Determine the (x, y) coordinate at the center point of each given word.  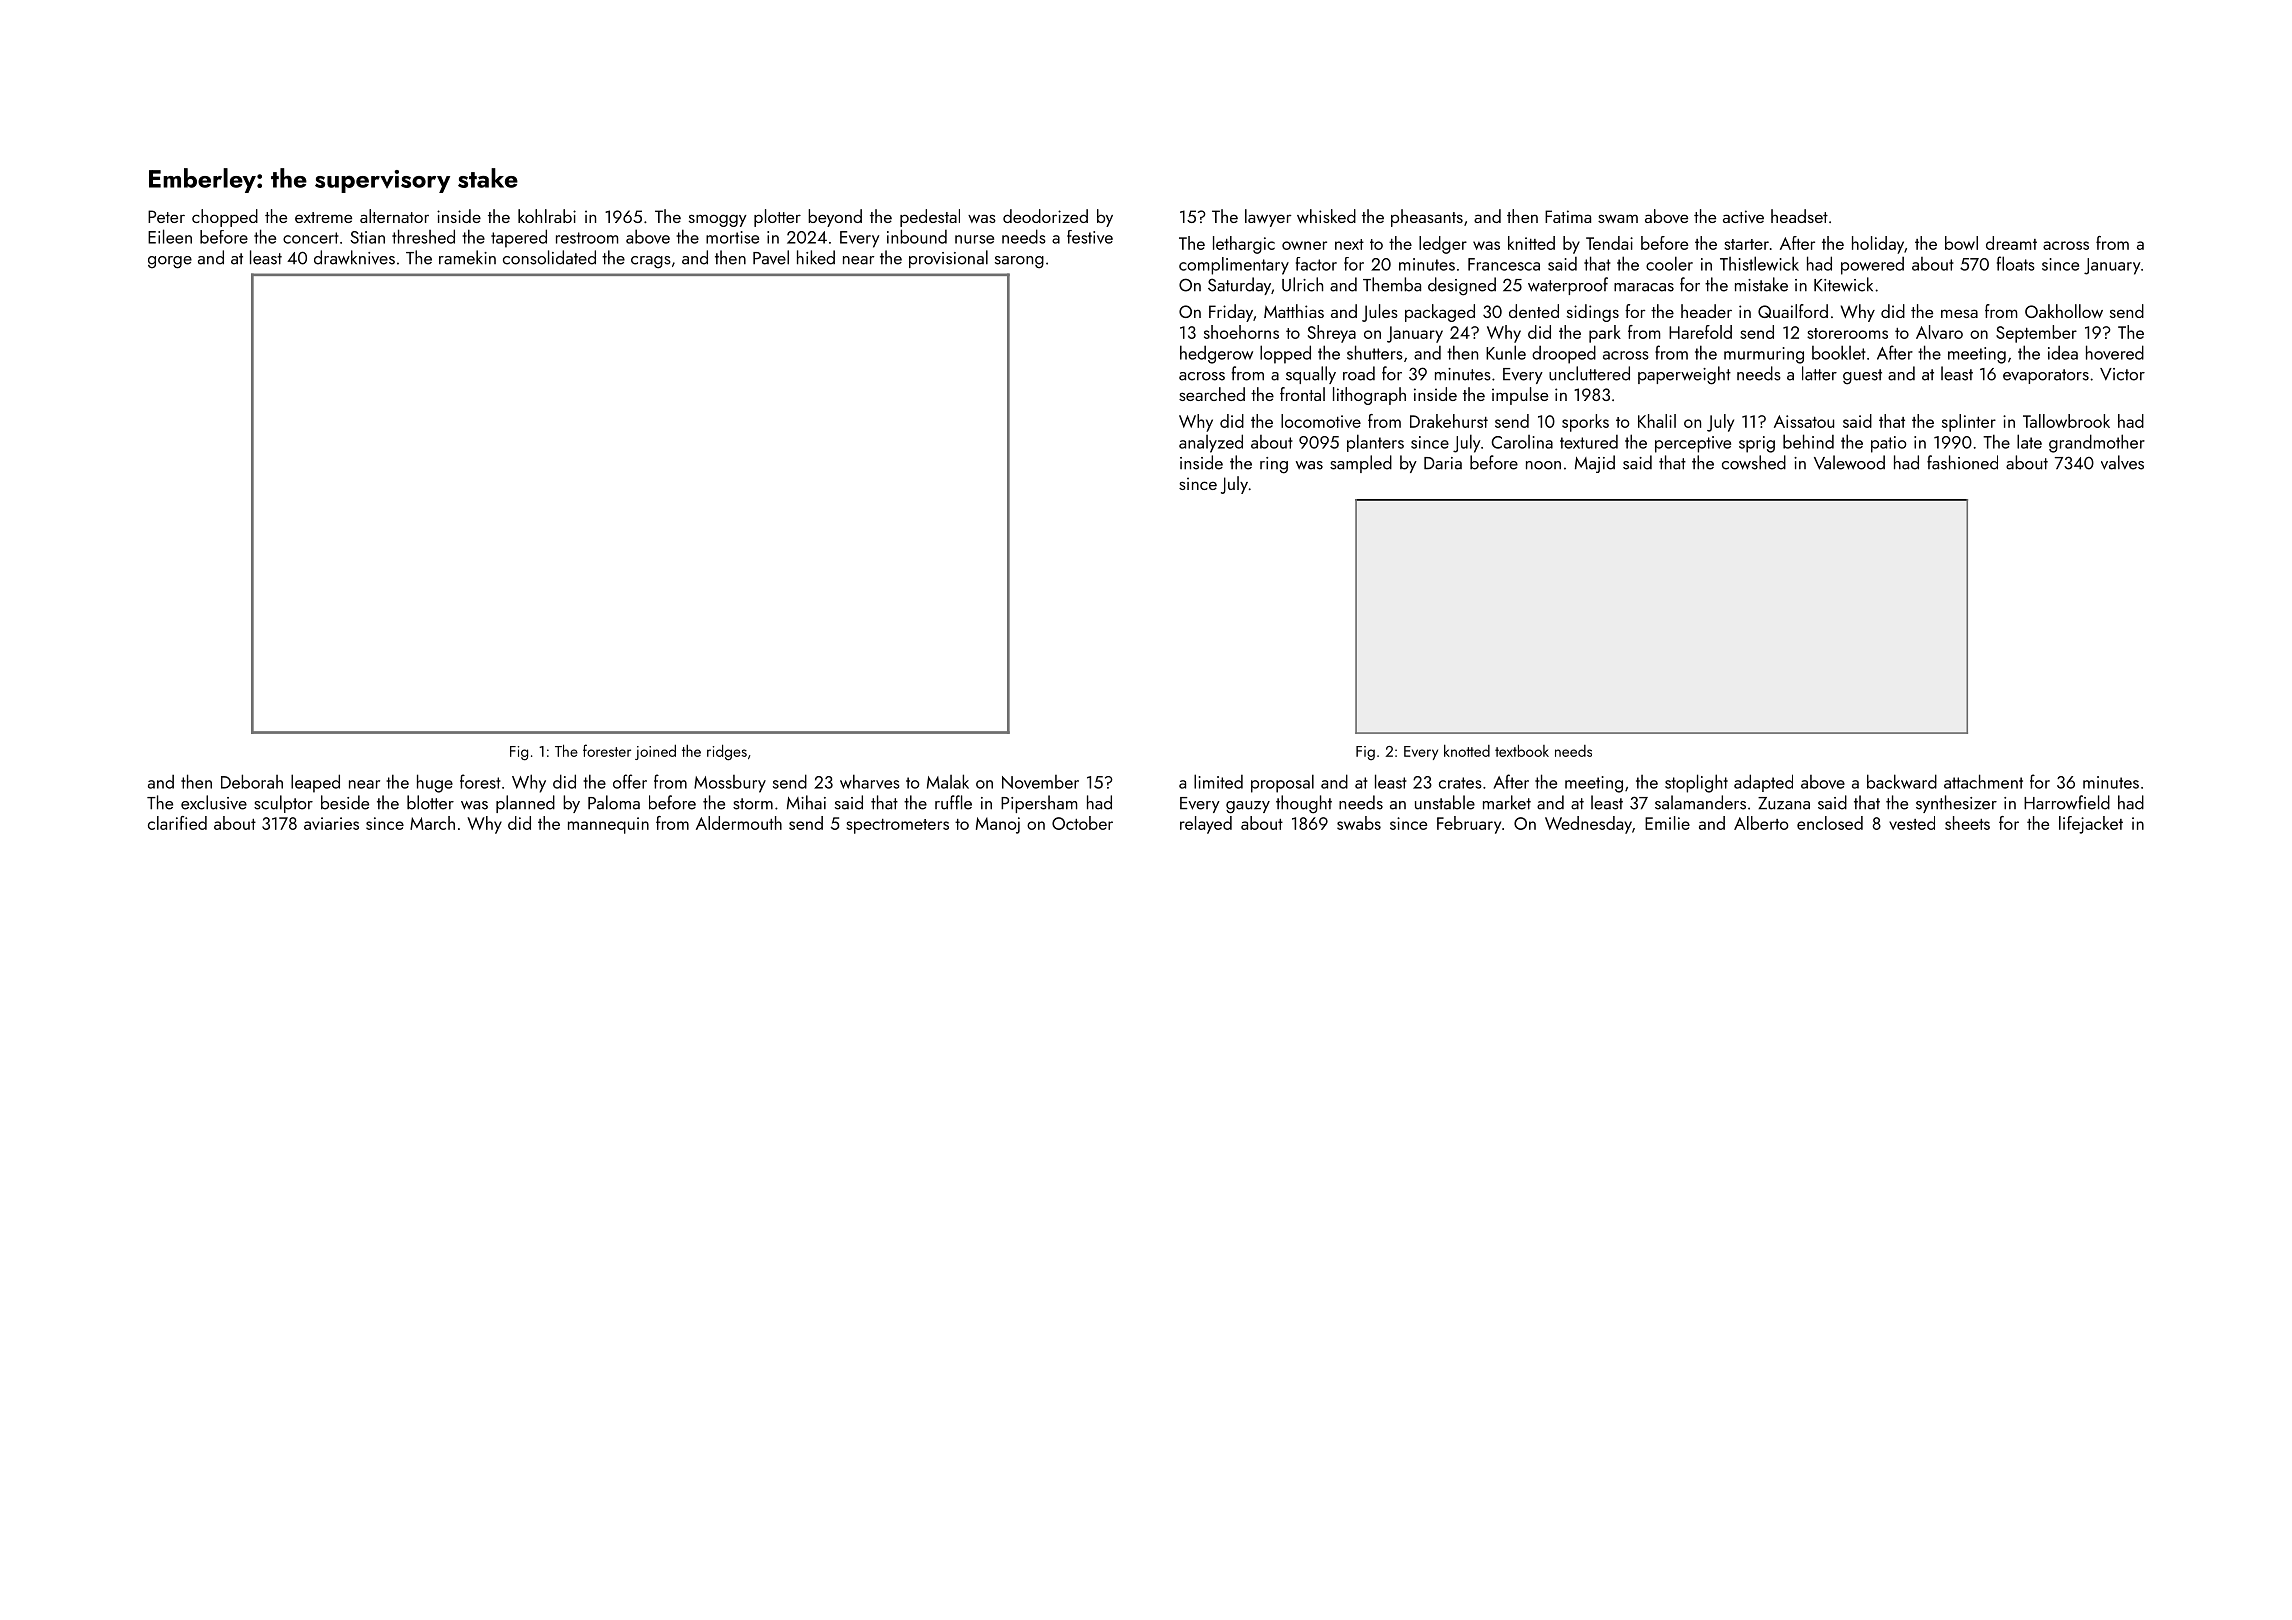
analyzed (1211, 443)
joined (655, 752)
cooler (1669, 263)
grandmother (2097, 443)
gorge (170, 262)
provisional (948, 259)
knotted (1467, 751)
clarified (177, 823)
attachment (1983, 781)
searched (1212, 394)
